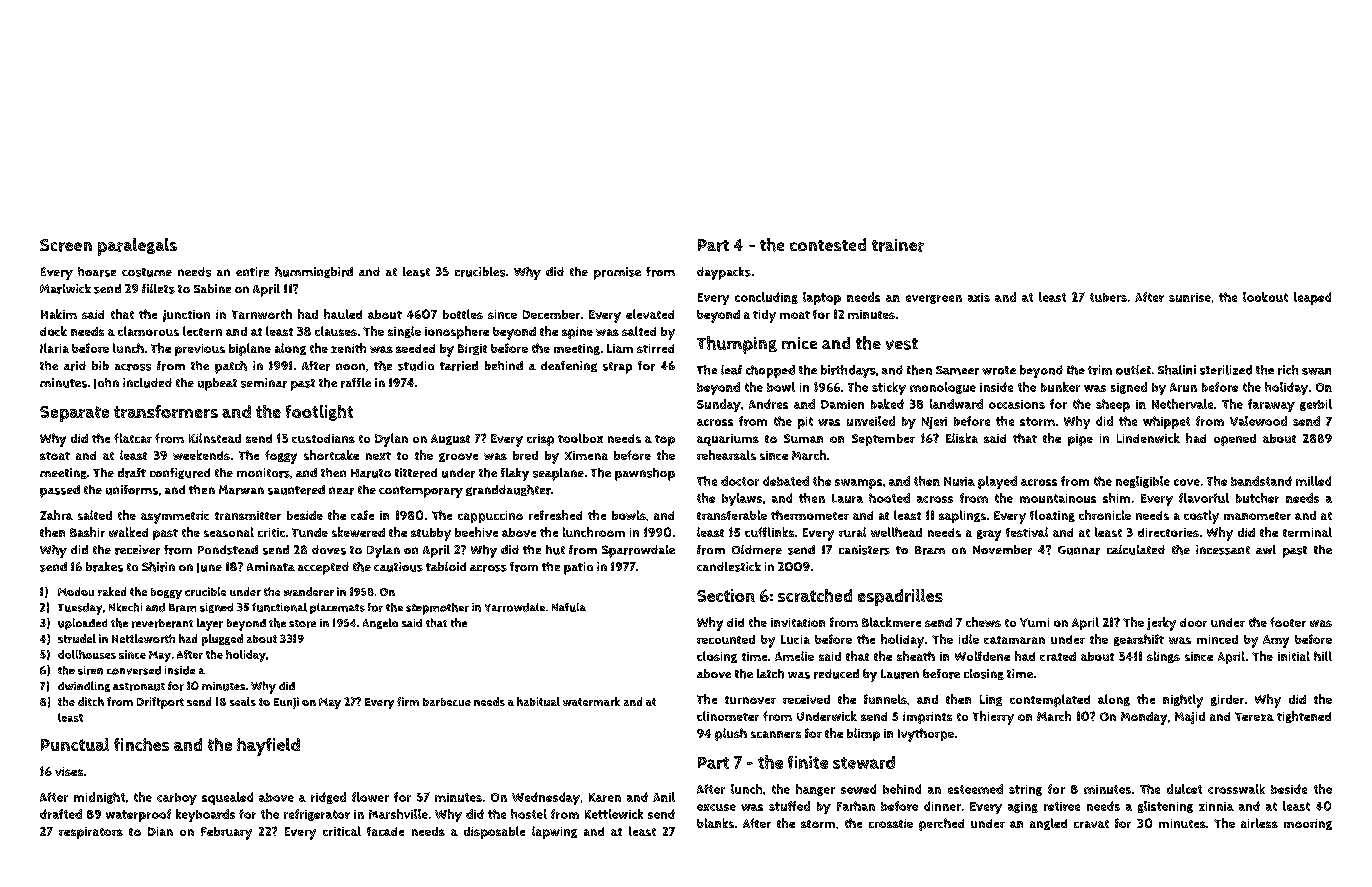 The image size is (1372, 887). What do you see at coordinates (1080, 440) in the screenshot?
I see `pipe` at bounding box center [1080, 440].
